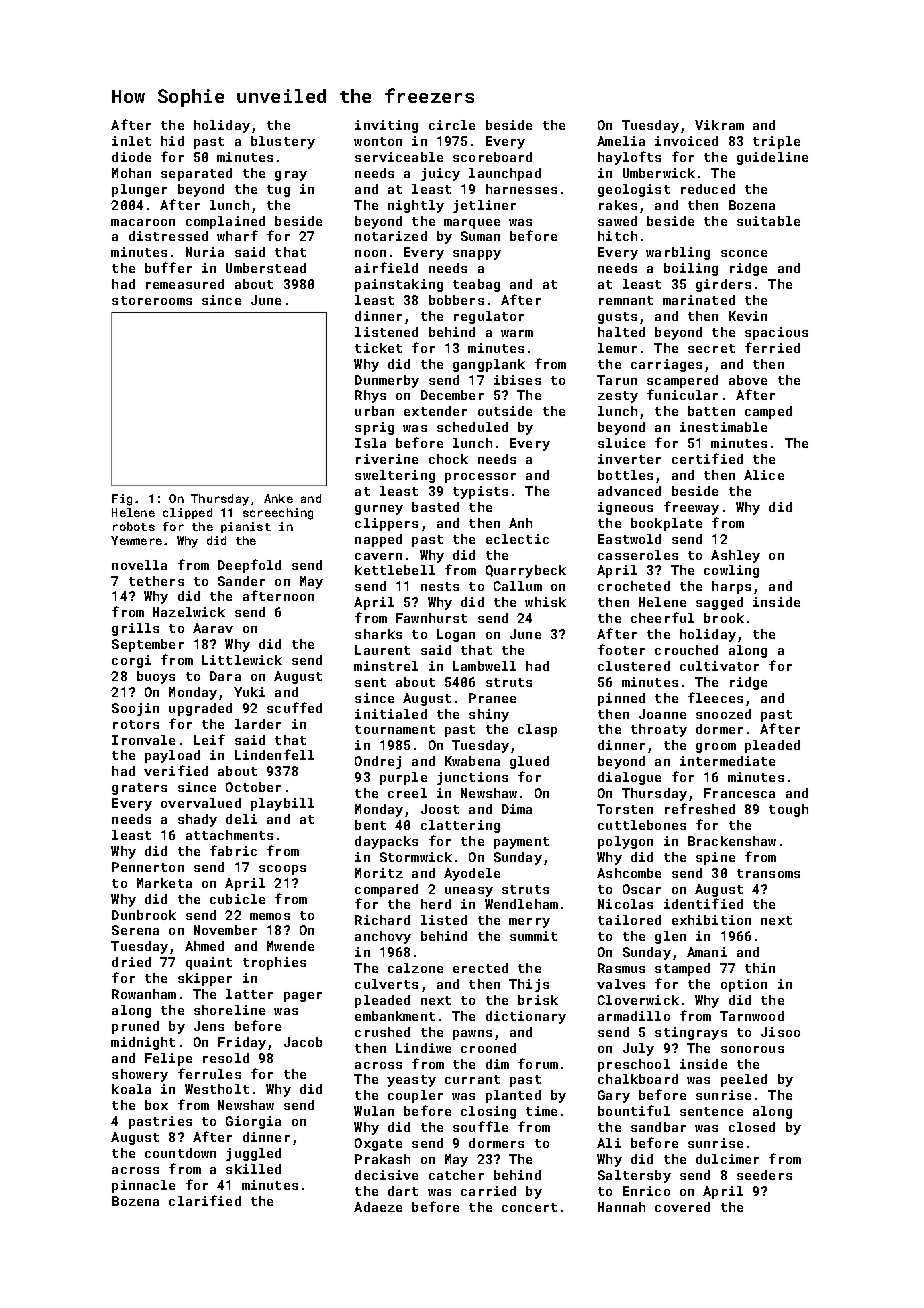  What do you see at coordinates (768, 221) in the document?
I see `suitable` at bounding box center [768, 221].
